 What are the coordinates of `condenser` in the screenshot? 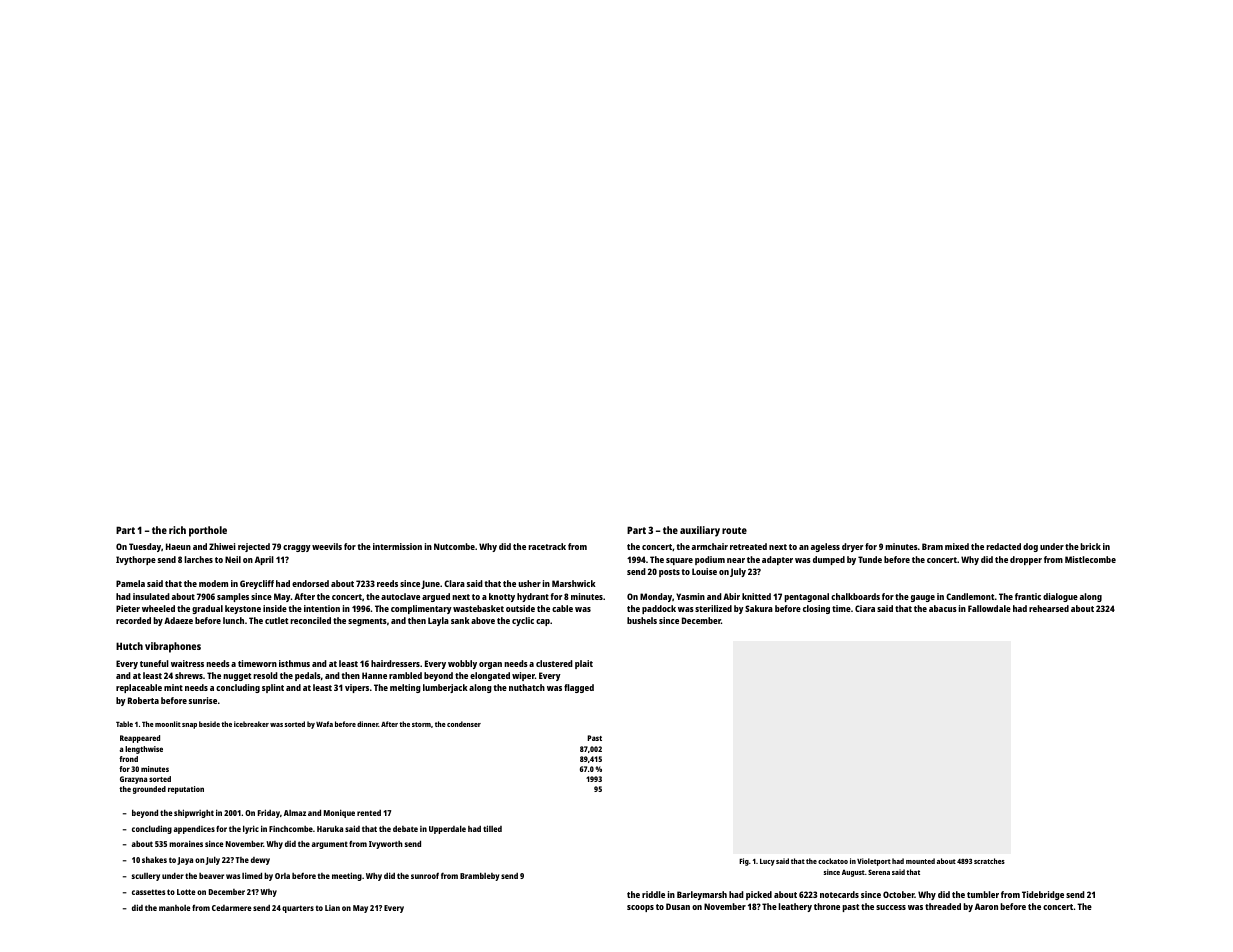 It's located at (464, 724).
